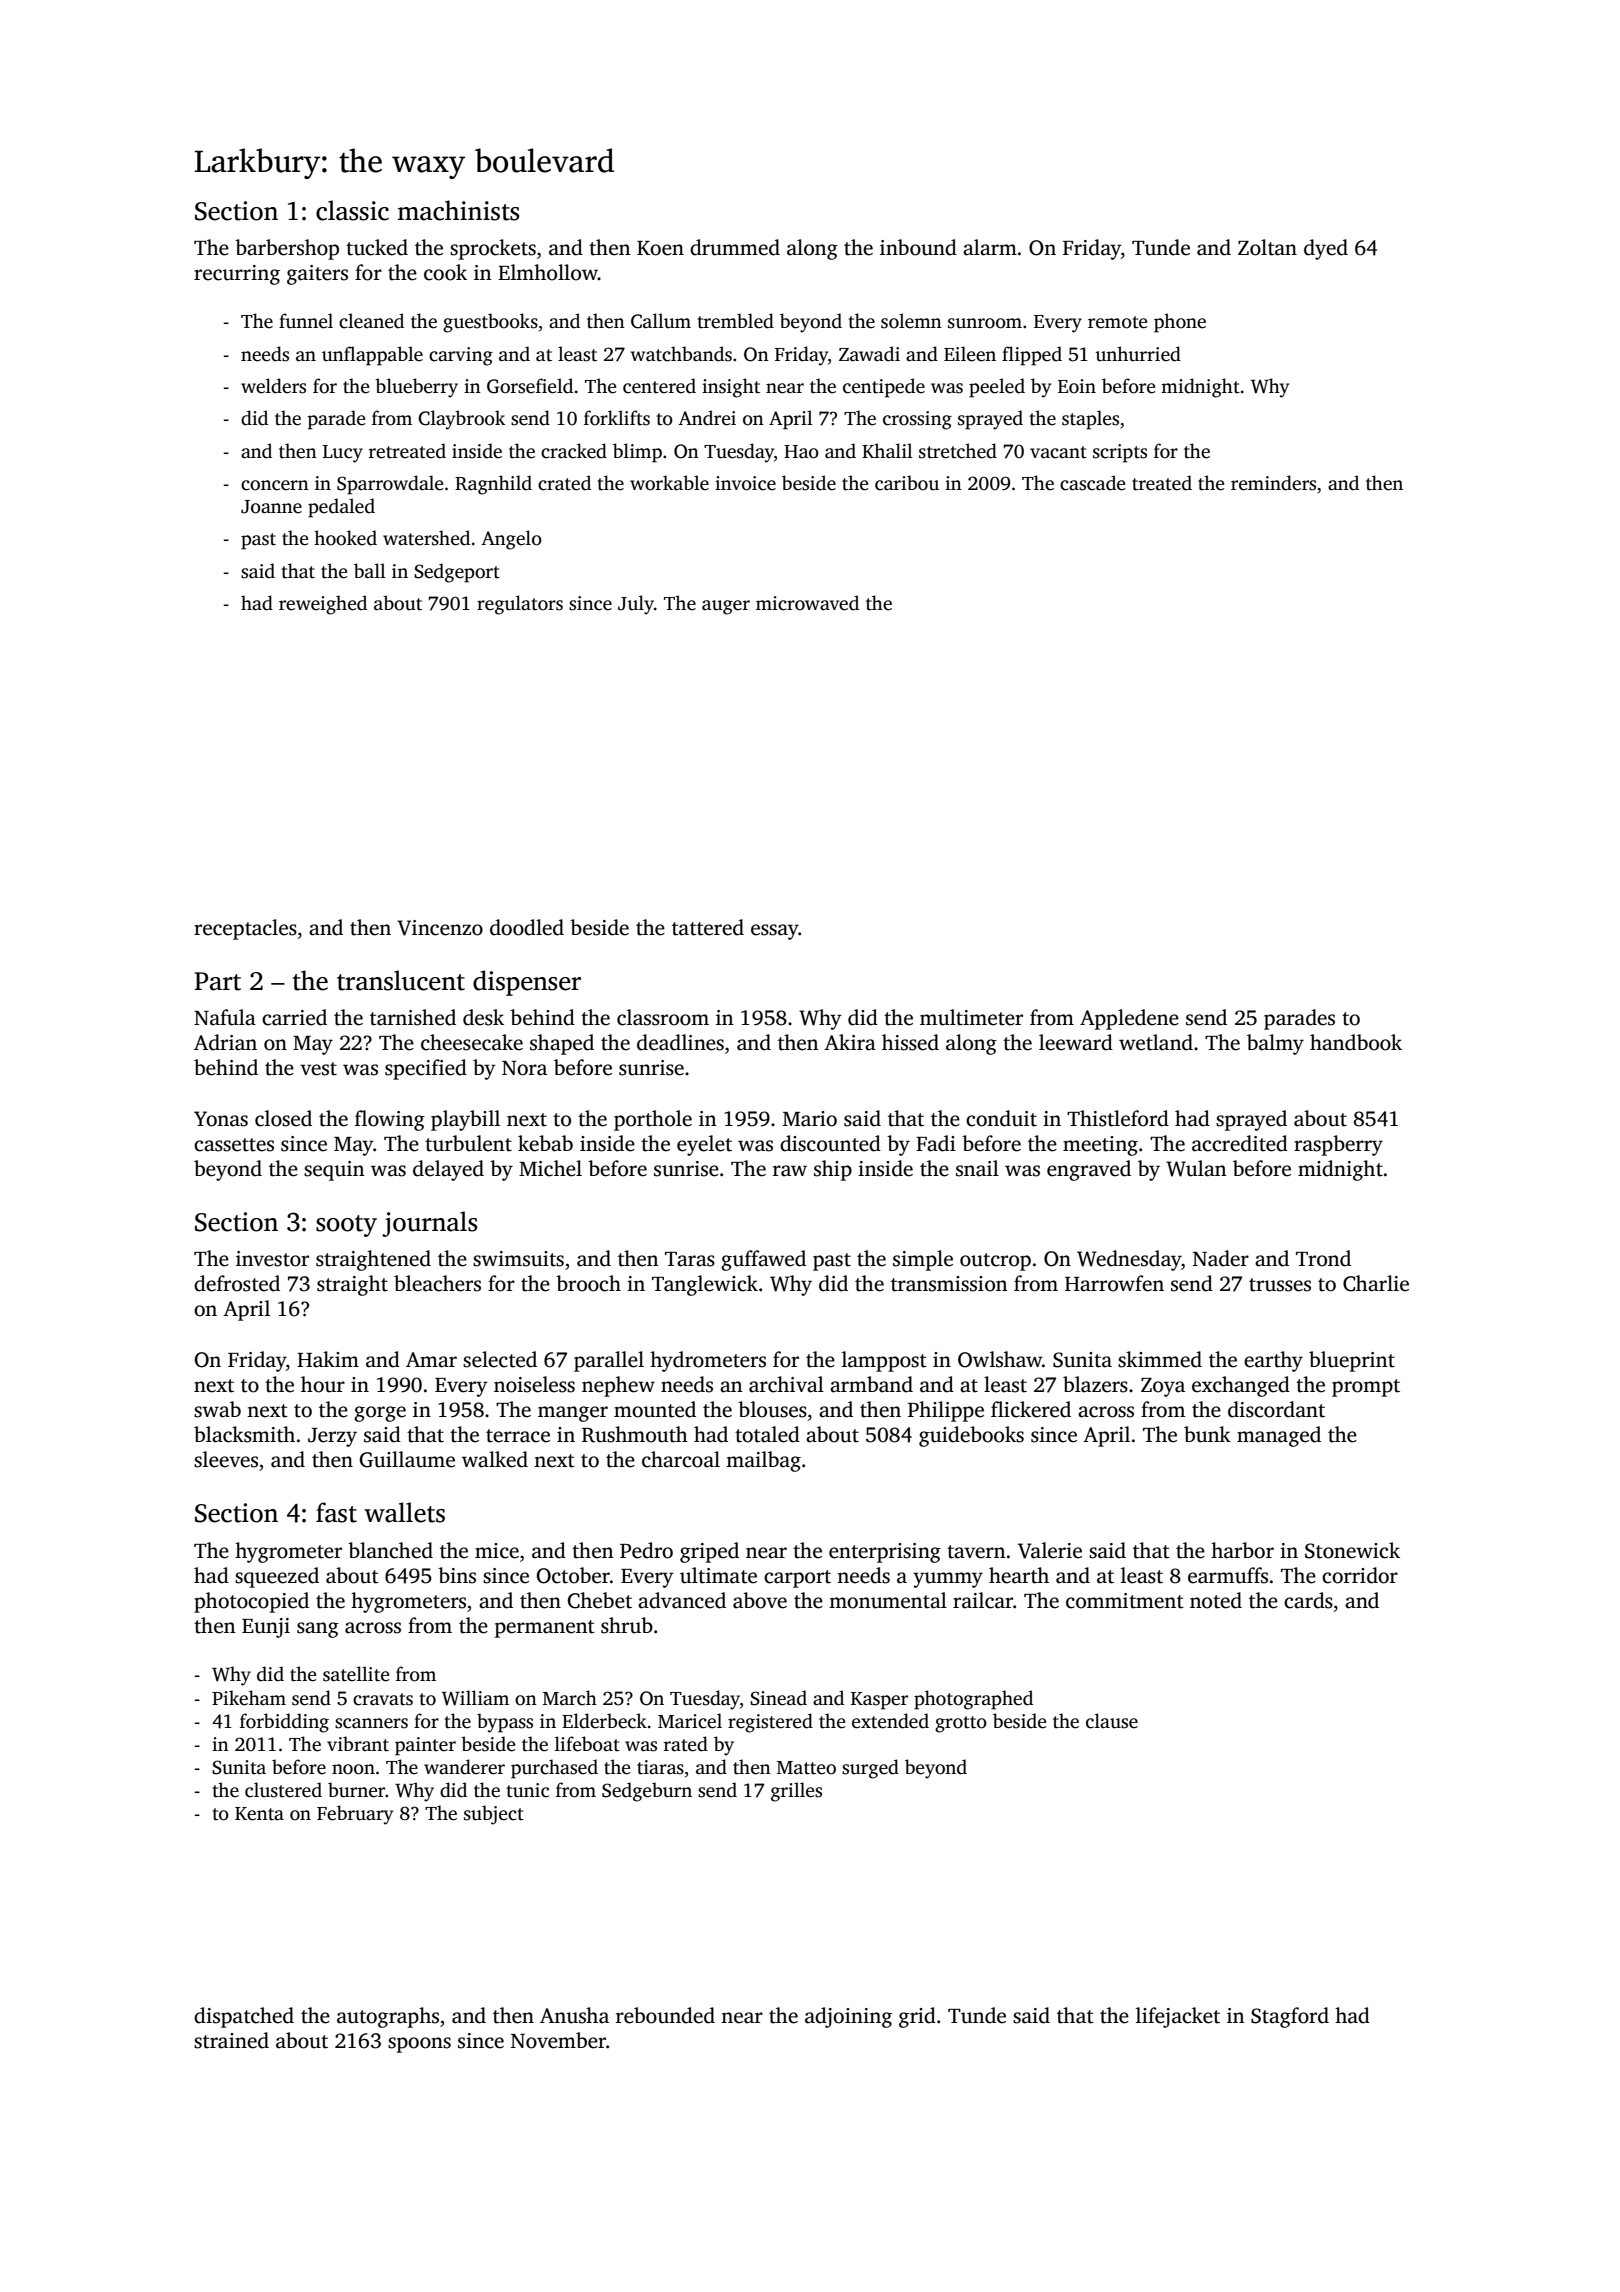  What do you see at coordinates (918, 247) in the page?
I see `inbound` at bounding box center [918, 247].
